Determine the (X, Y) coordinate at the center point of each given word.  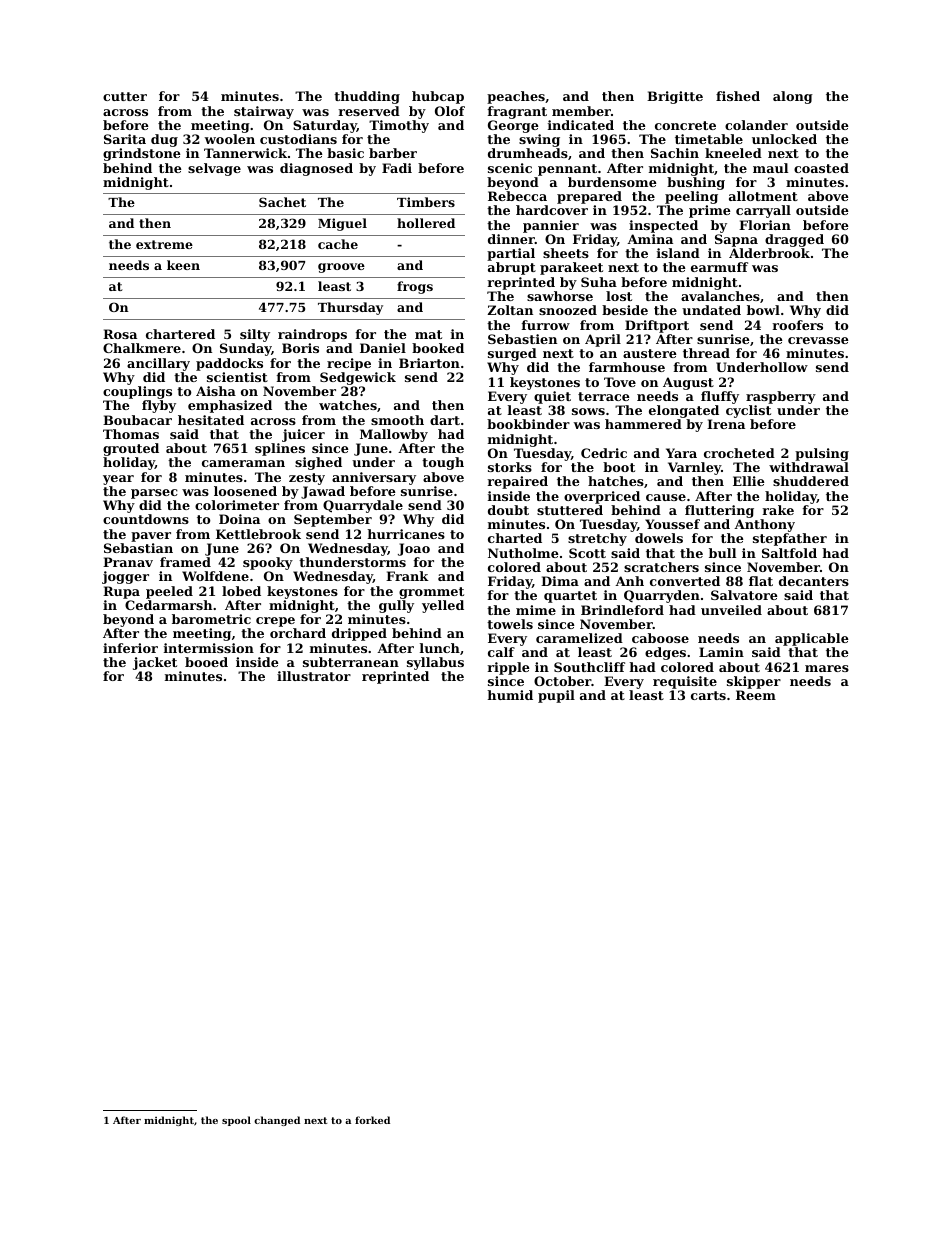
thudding (367, 97)
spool (236, 1121)
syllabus (435, 663)
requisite (685, 682)
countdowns (146, 519)
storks (510, 467)
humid (510, 695)
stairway (264, 112)
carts (708, 695)
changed (277, 1121)
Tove (620, 382)
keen (183, 265)
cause (666, 497)
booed (206, 662)
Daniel (383, 348)
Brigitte (675, 97)
